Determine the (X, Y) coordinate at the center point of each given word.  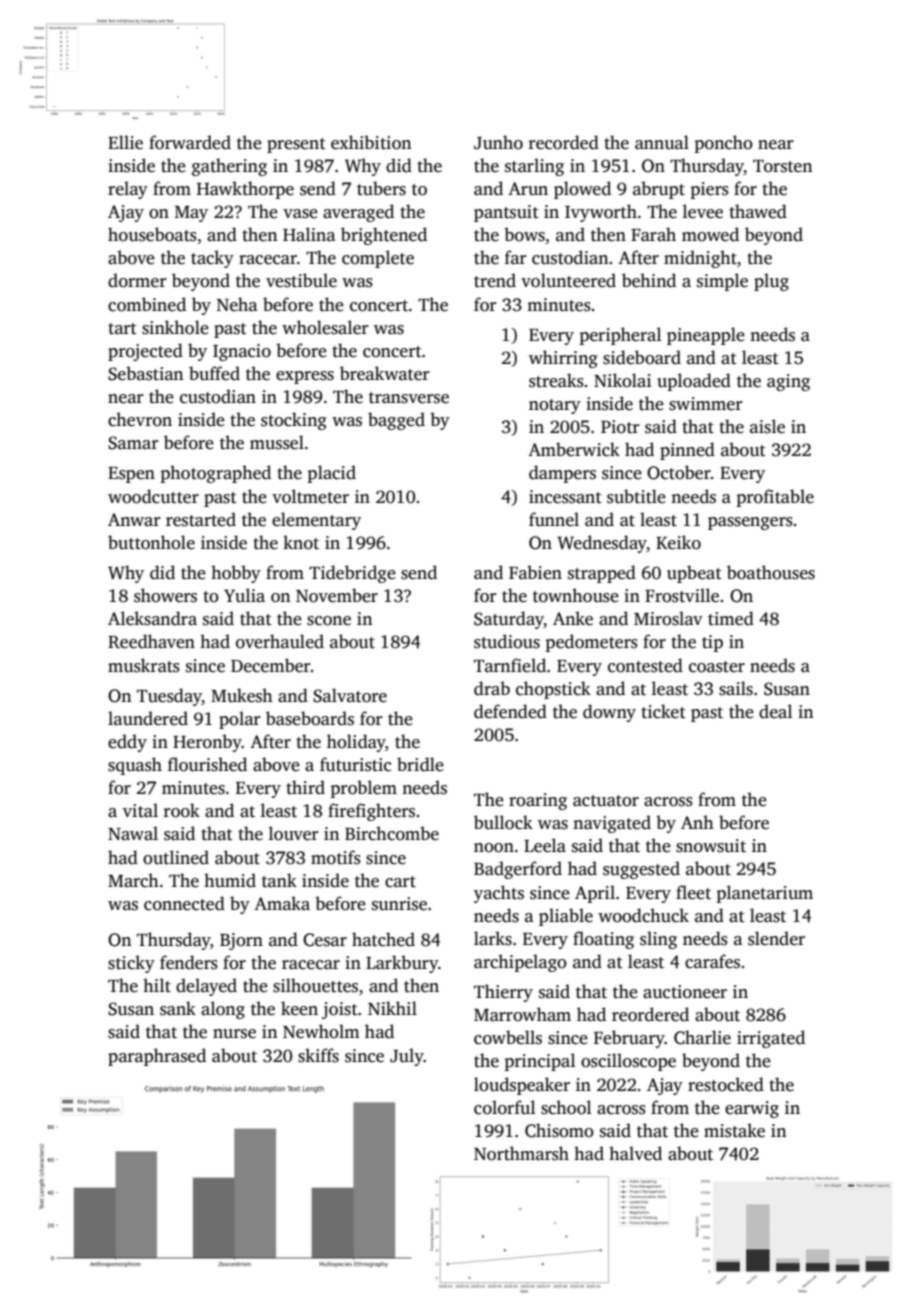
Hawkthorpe (245, 190)
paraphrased (157, 1057)
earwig (752, 1109)
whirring (563, 359)
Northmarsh (521, 1153)
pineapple (706, 336)
